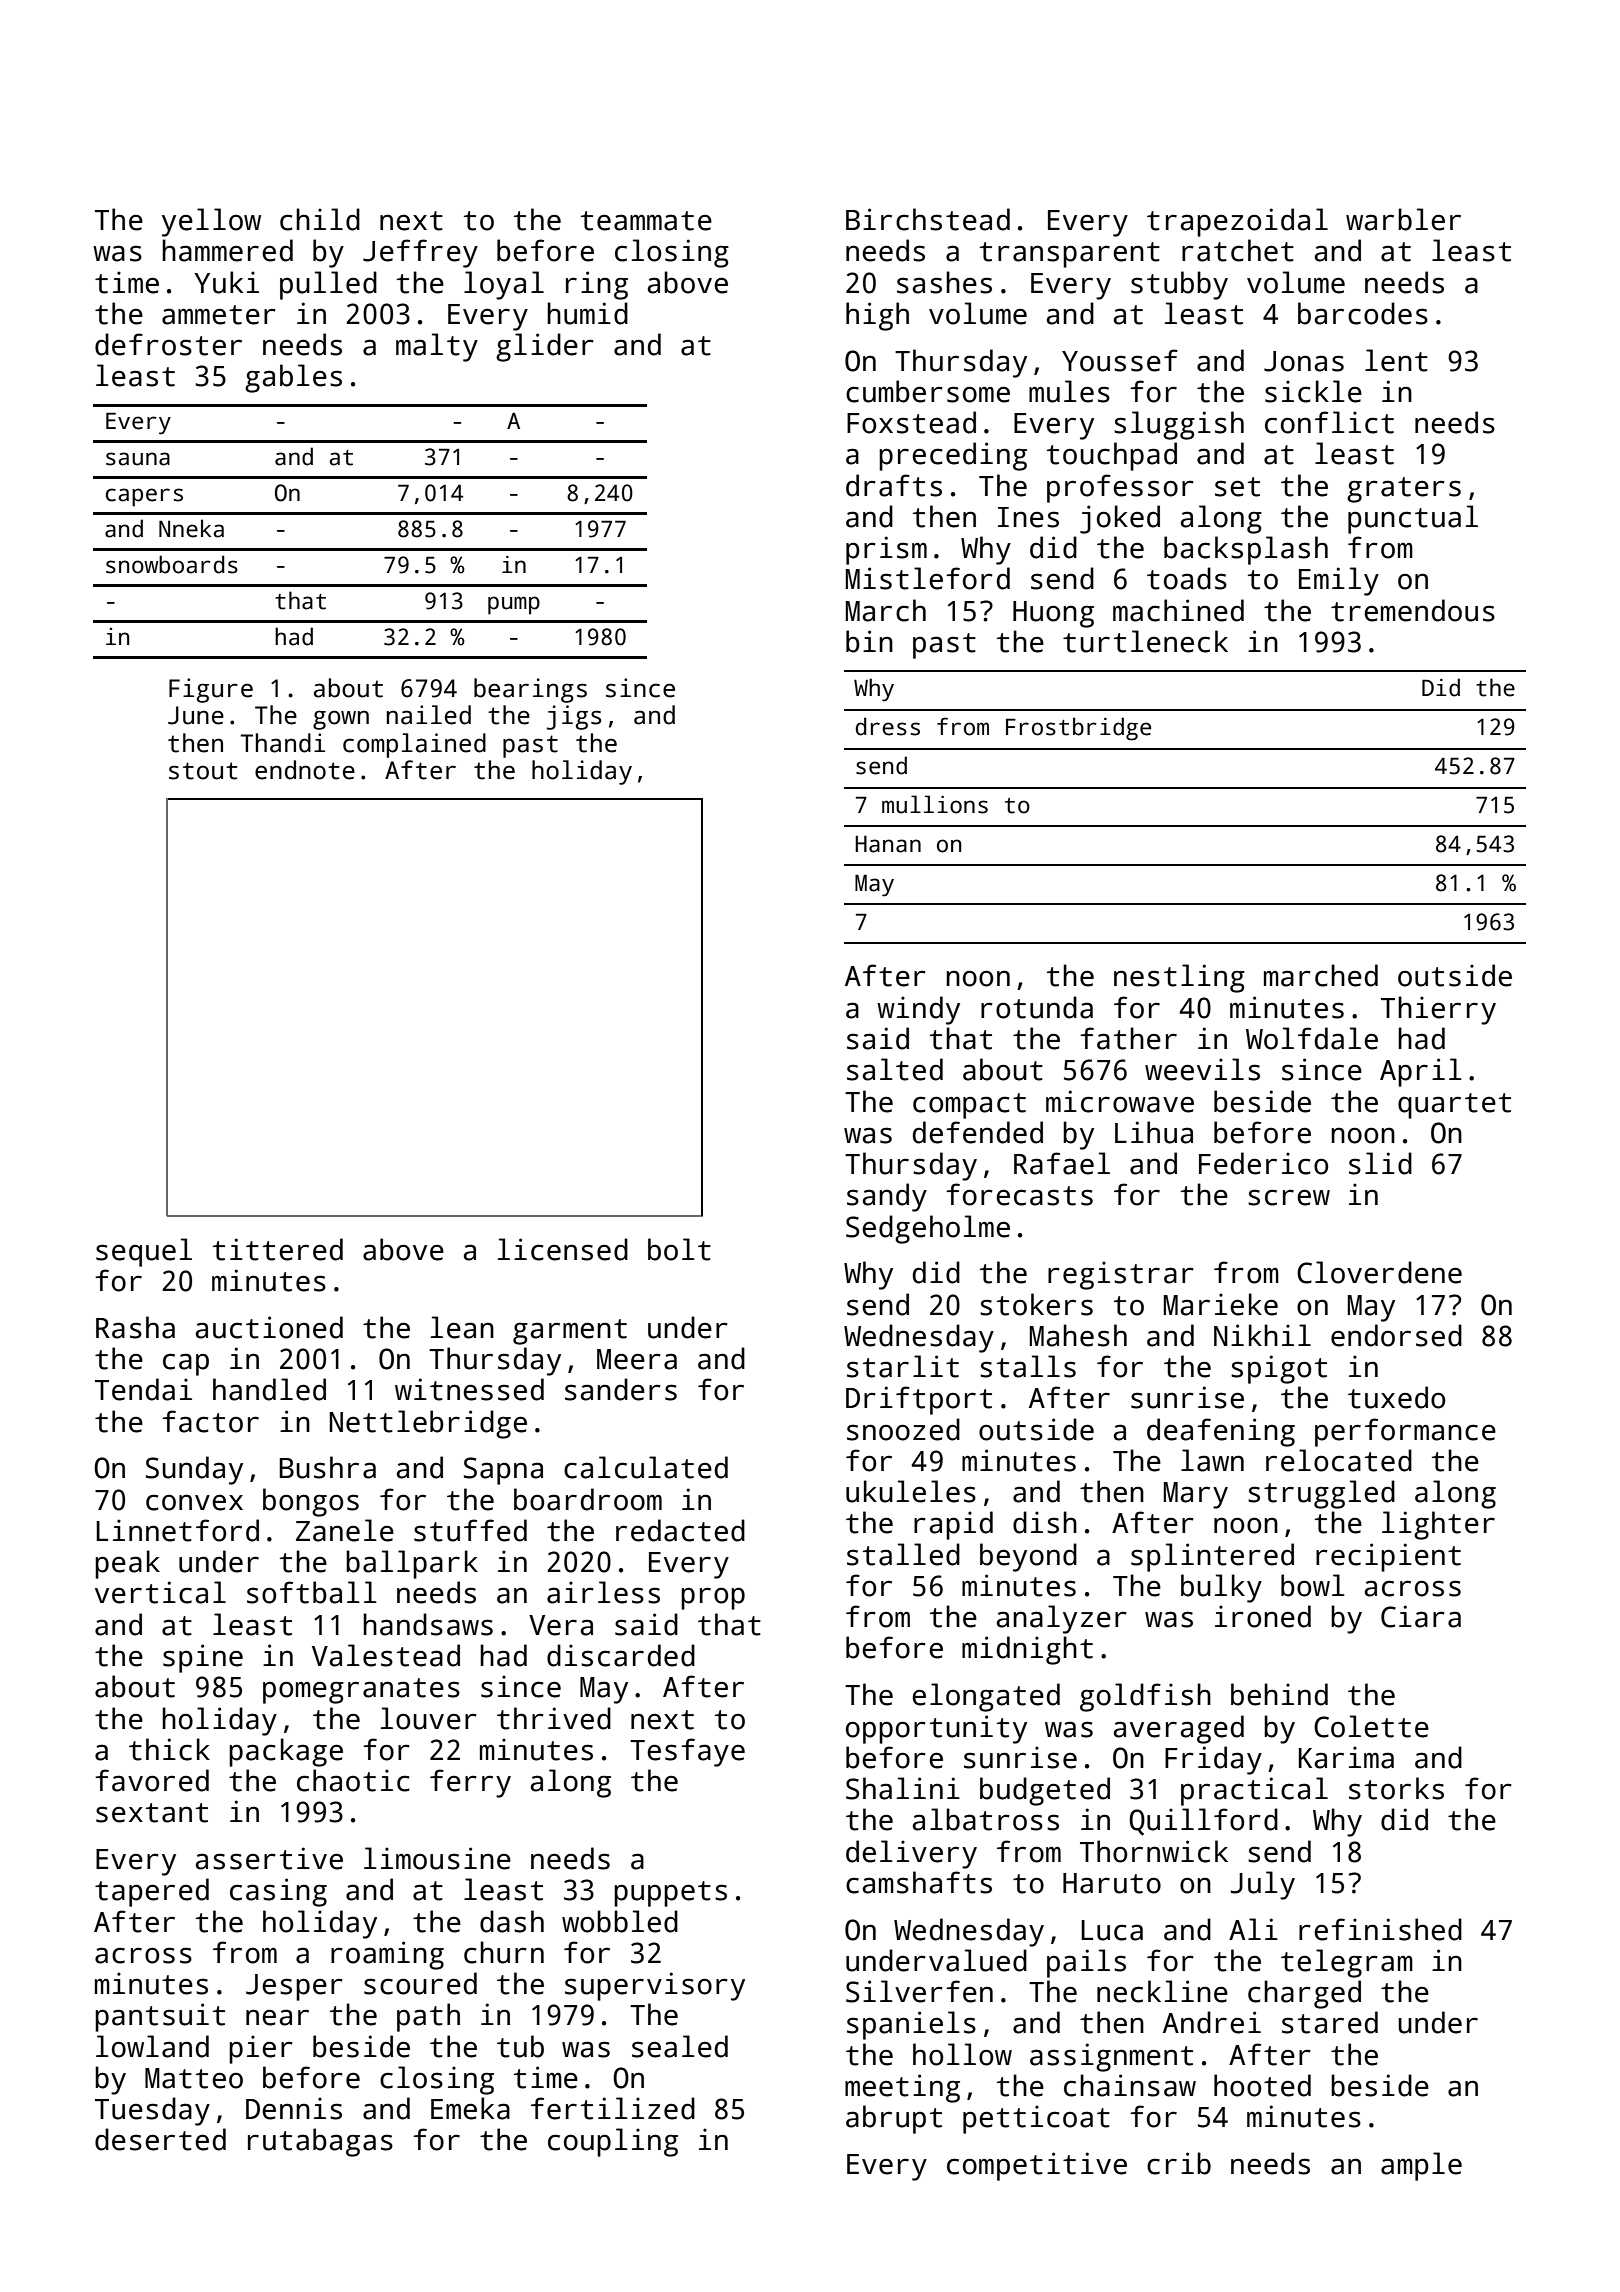  Describe the element at coordinates (888, 726) in the image. I see `dress` at that location.
